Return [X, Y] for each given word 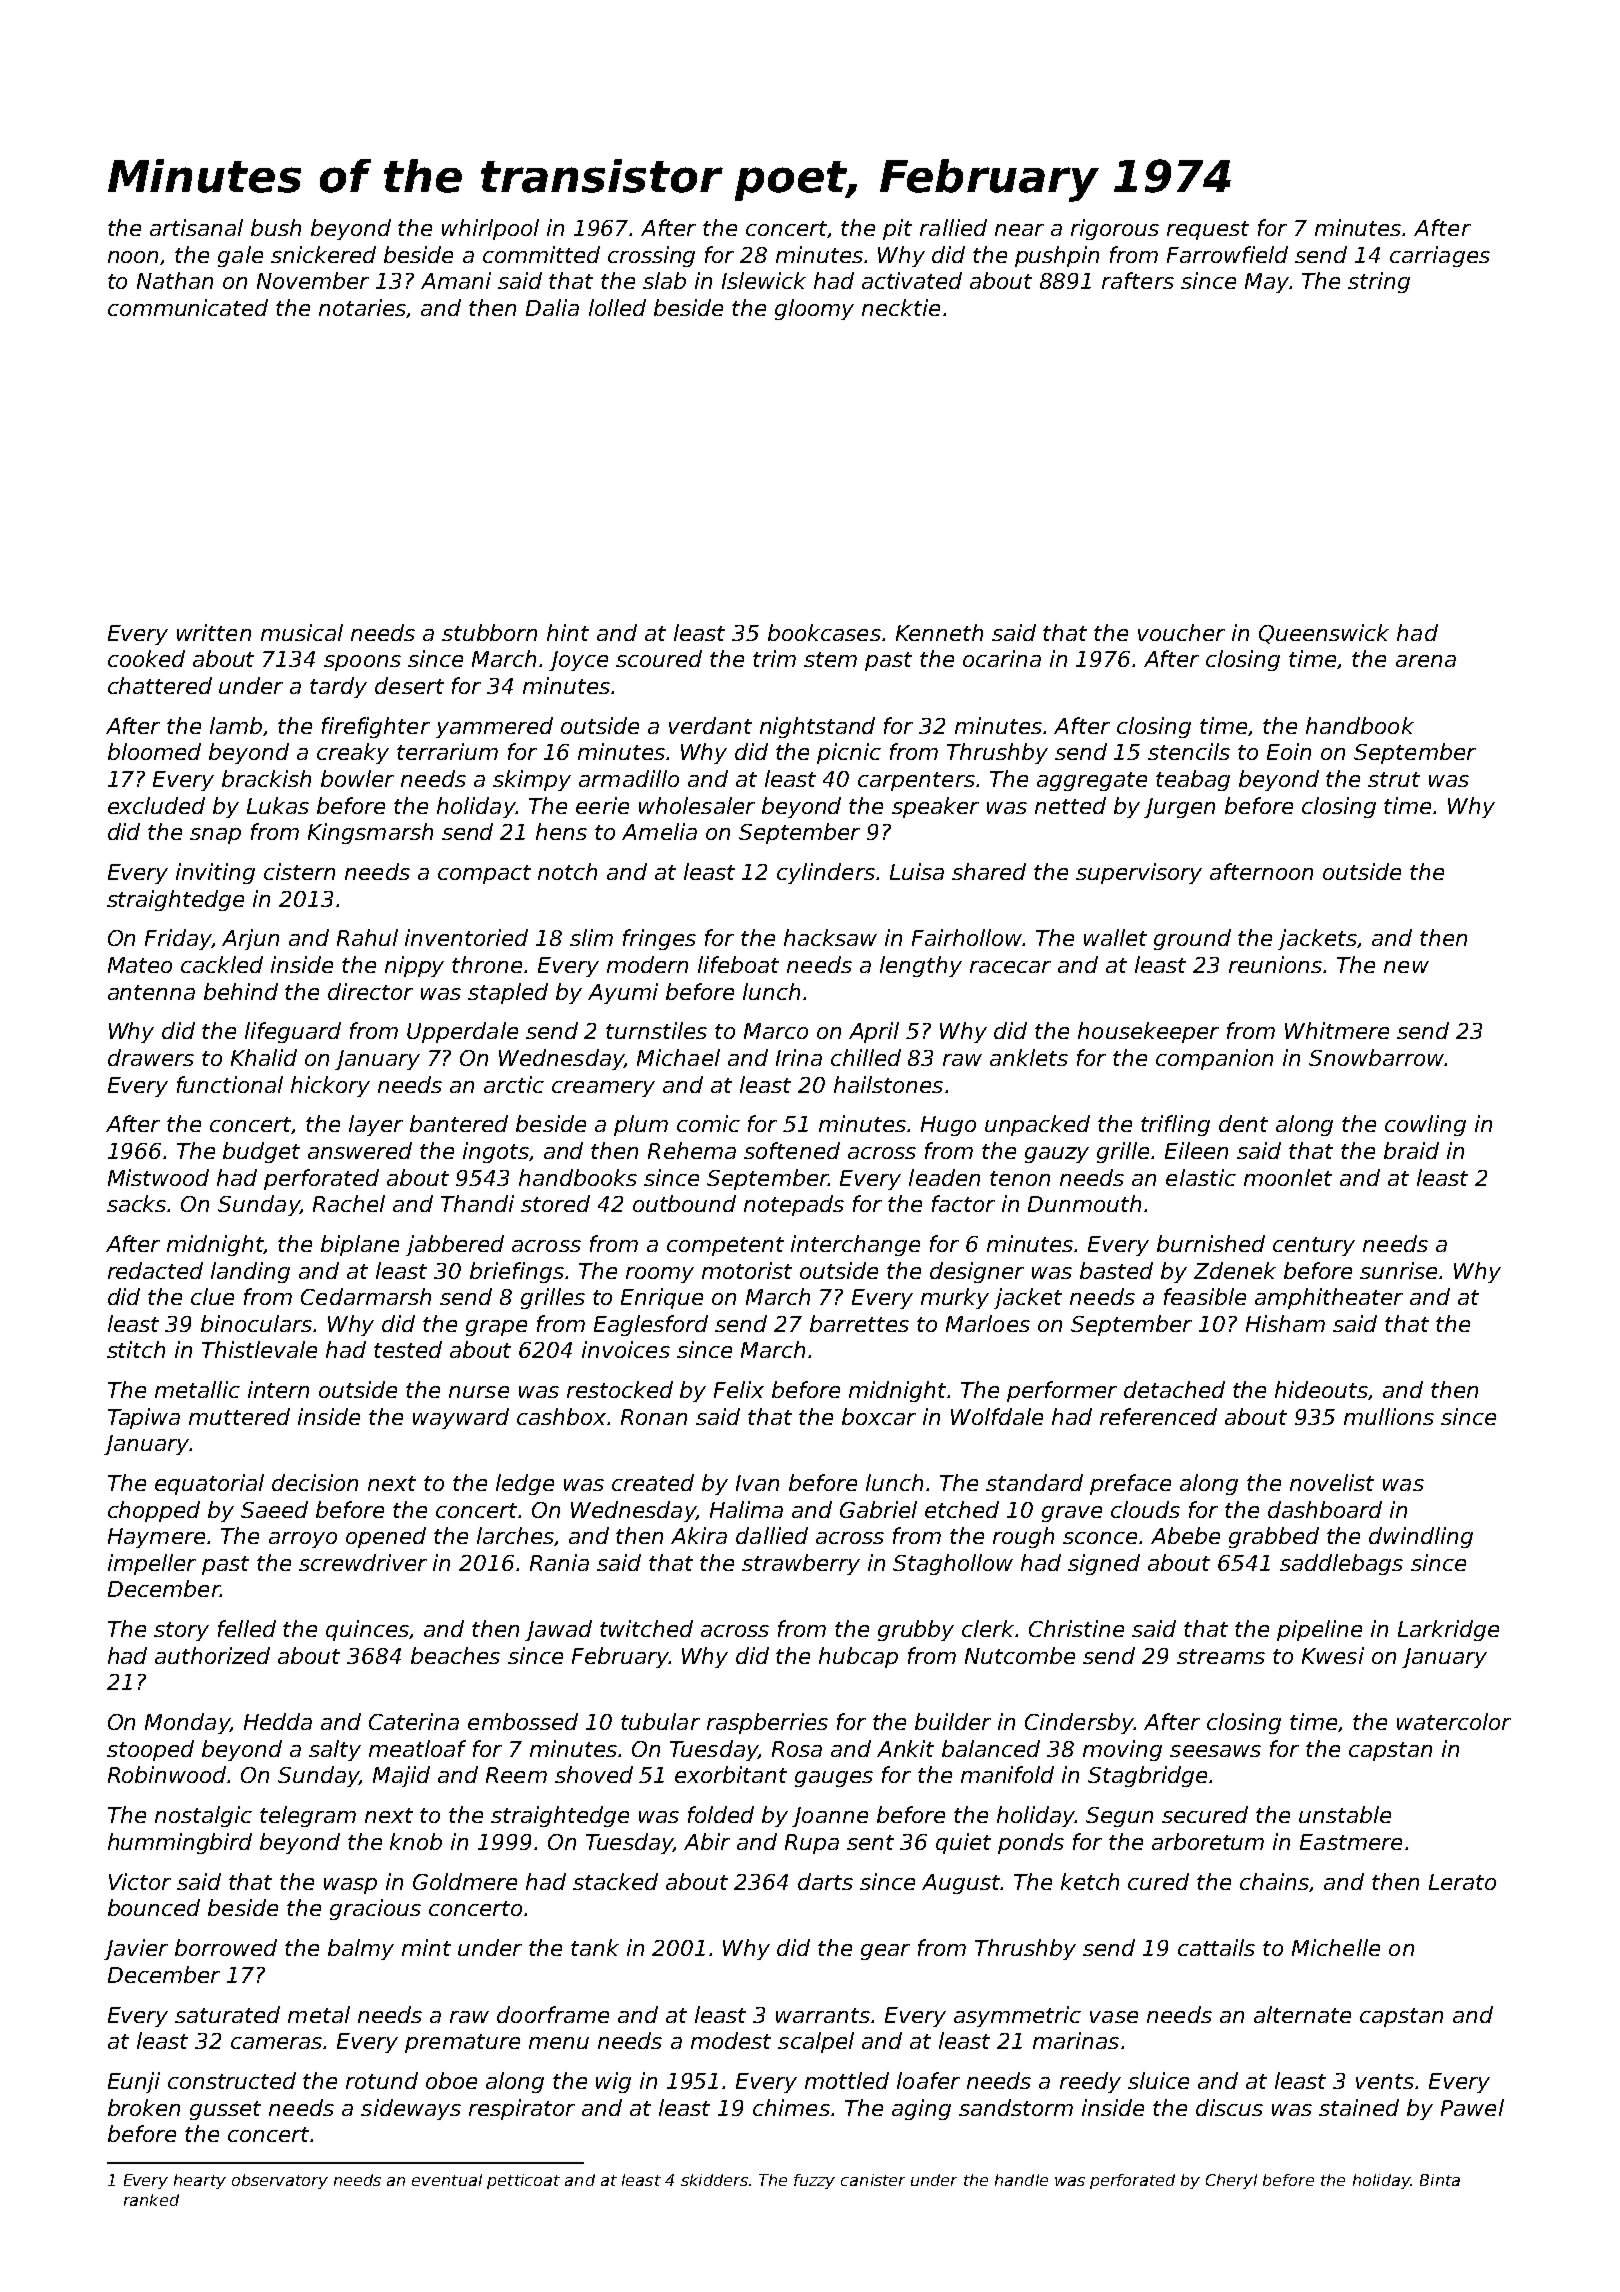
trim [774, 658]
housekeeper [1148, 1032]
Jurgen [1179, 808]
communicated [188, 307]
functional [230, 1084]
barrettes [859, 1323]
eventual [447, 2180]
